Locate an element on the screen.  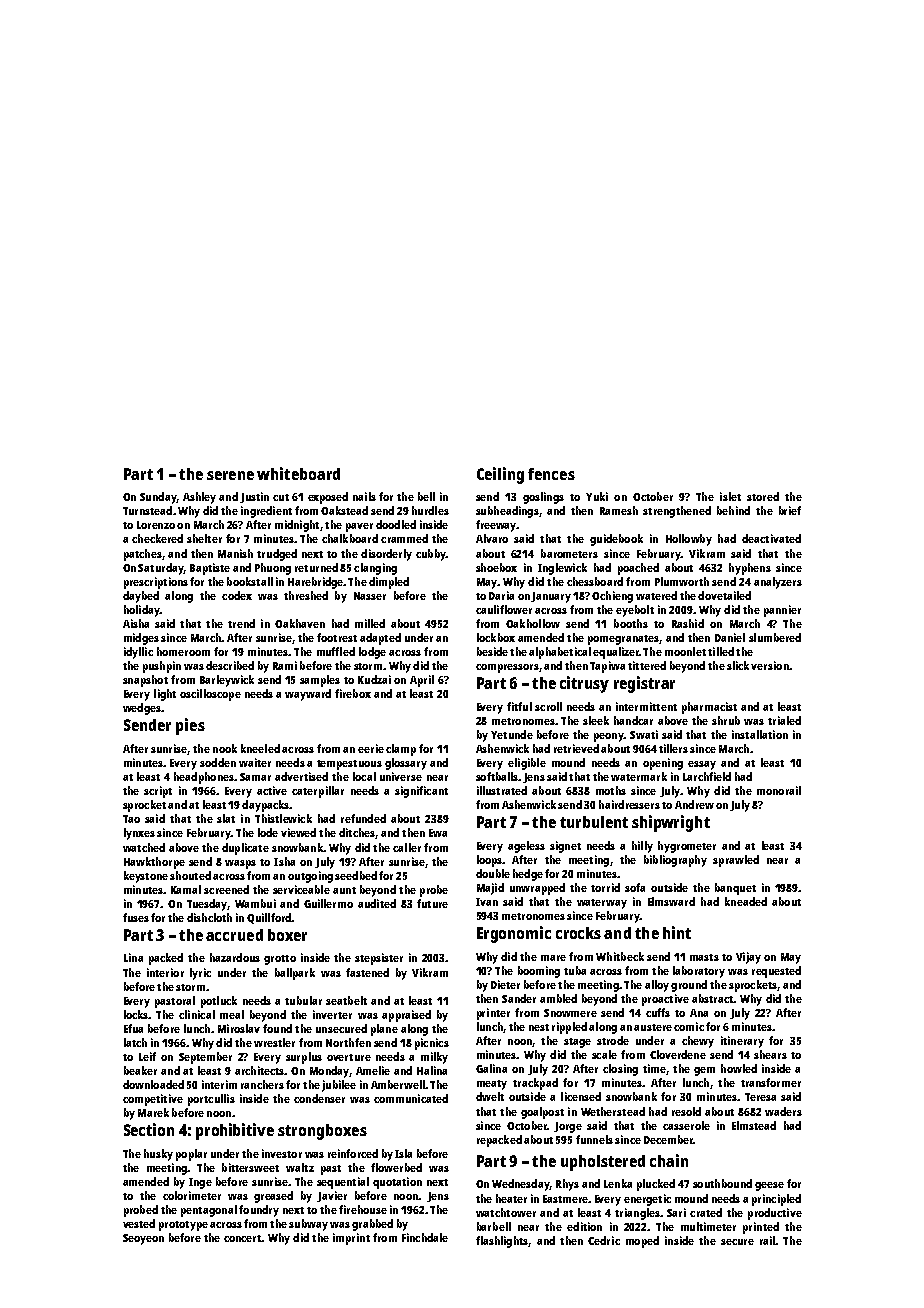
itinerary is located at coordinates (742, 1042).
